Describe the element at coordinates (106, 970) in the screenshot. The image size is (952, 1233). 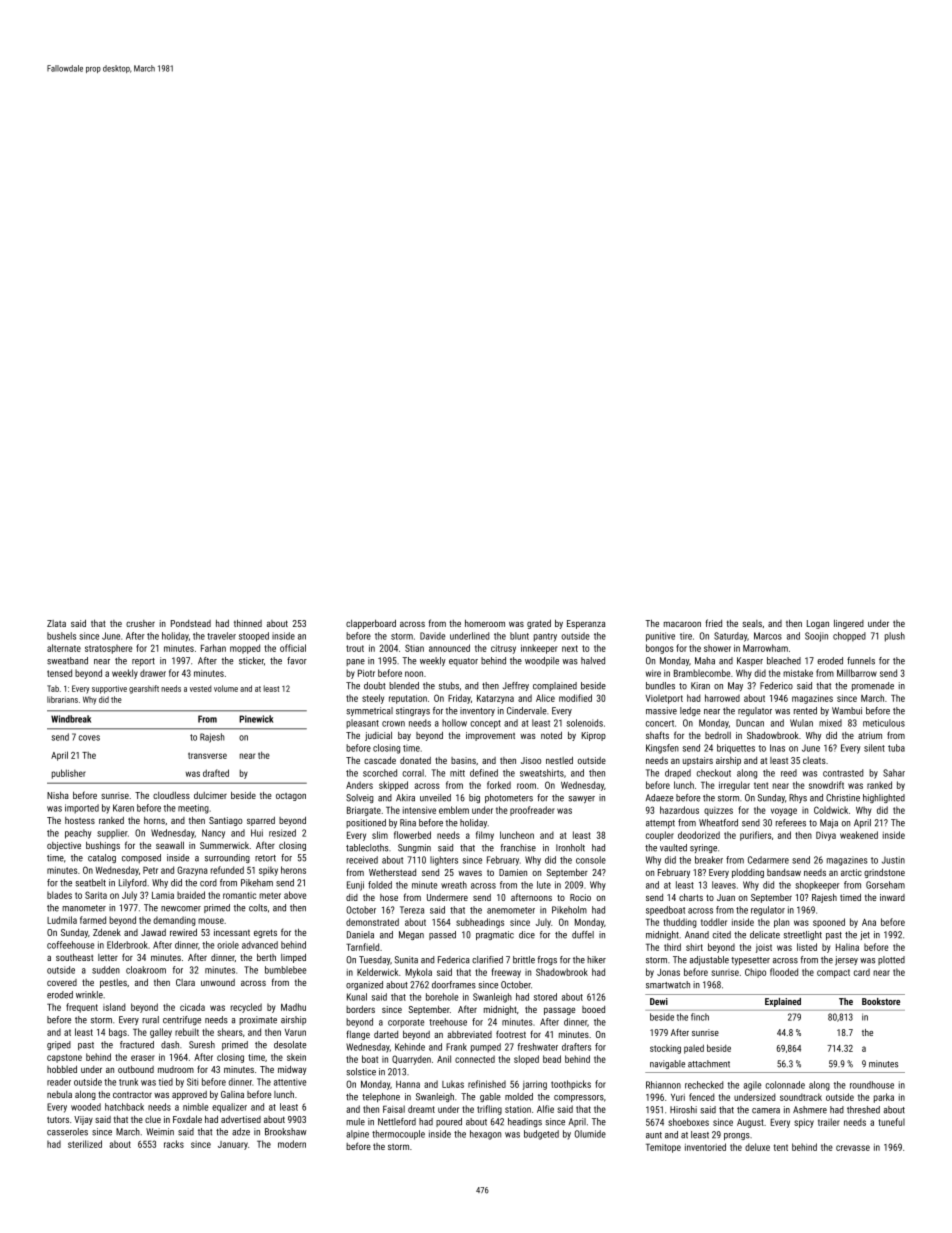
I see `sudden` at that location.
